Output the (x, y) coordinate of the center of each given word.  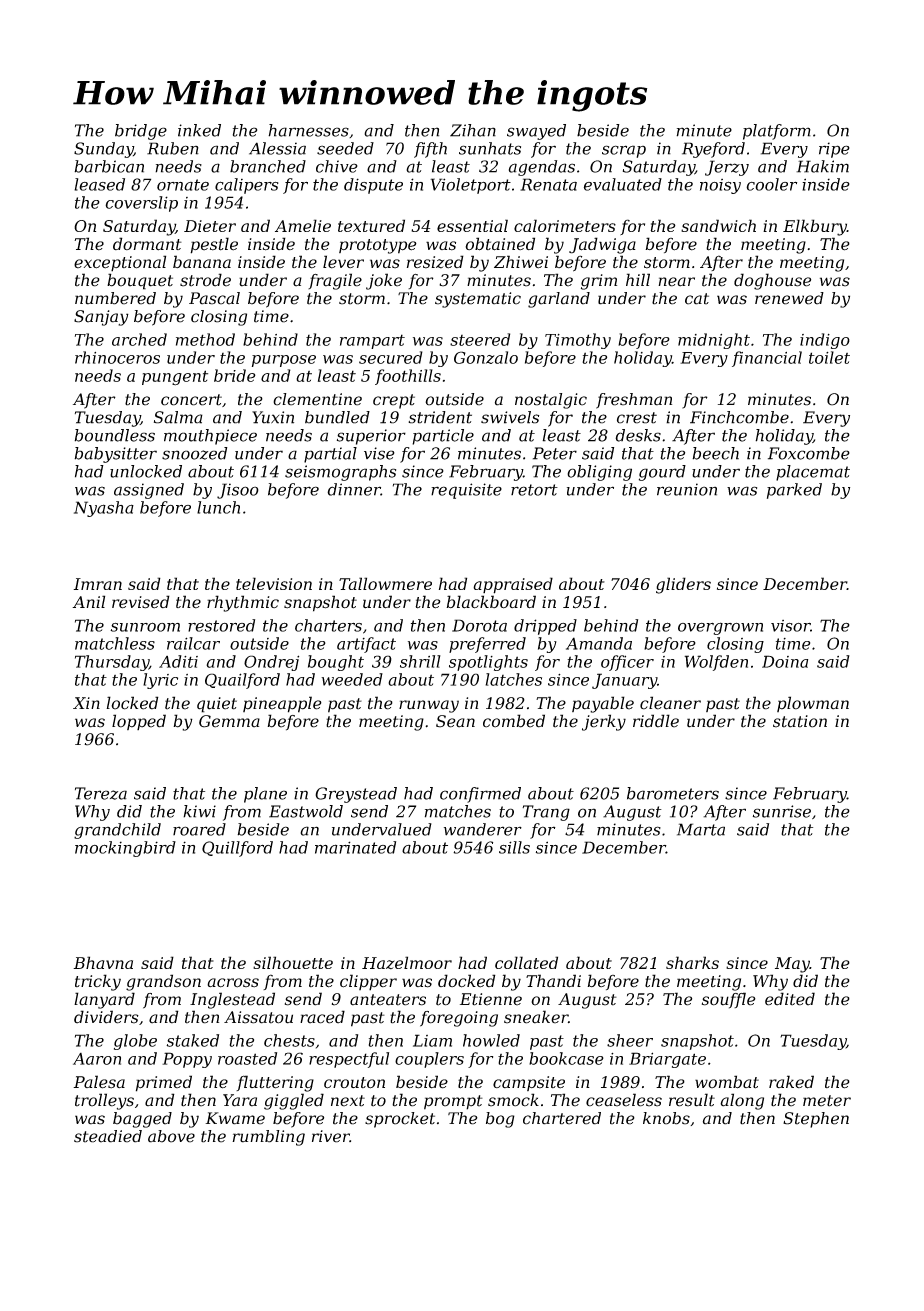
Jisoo (238, 491)
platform (777, 132)
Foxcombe (809, 453)
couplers (429, 1060)
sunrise (782, 811)
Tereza (101, 793)
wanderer (483, 829)
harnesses (308, 130)
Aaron (97, 1059)
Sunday (103, 150)
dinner (354, 489)
